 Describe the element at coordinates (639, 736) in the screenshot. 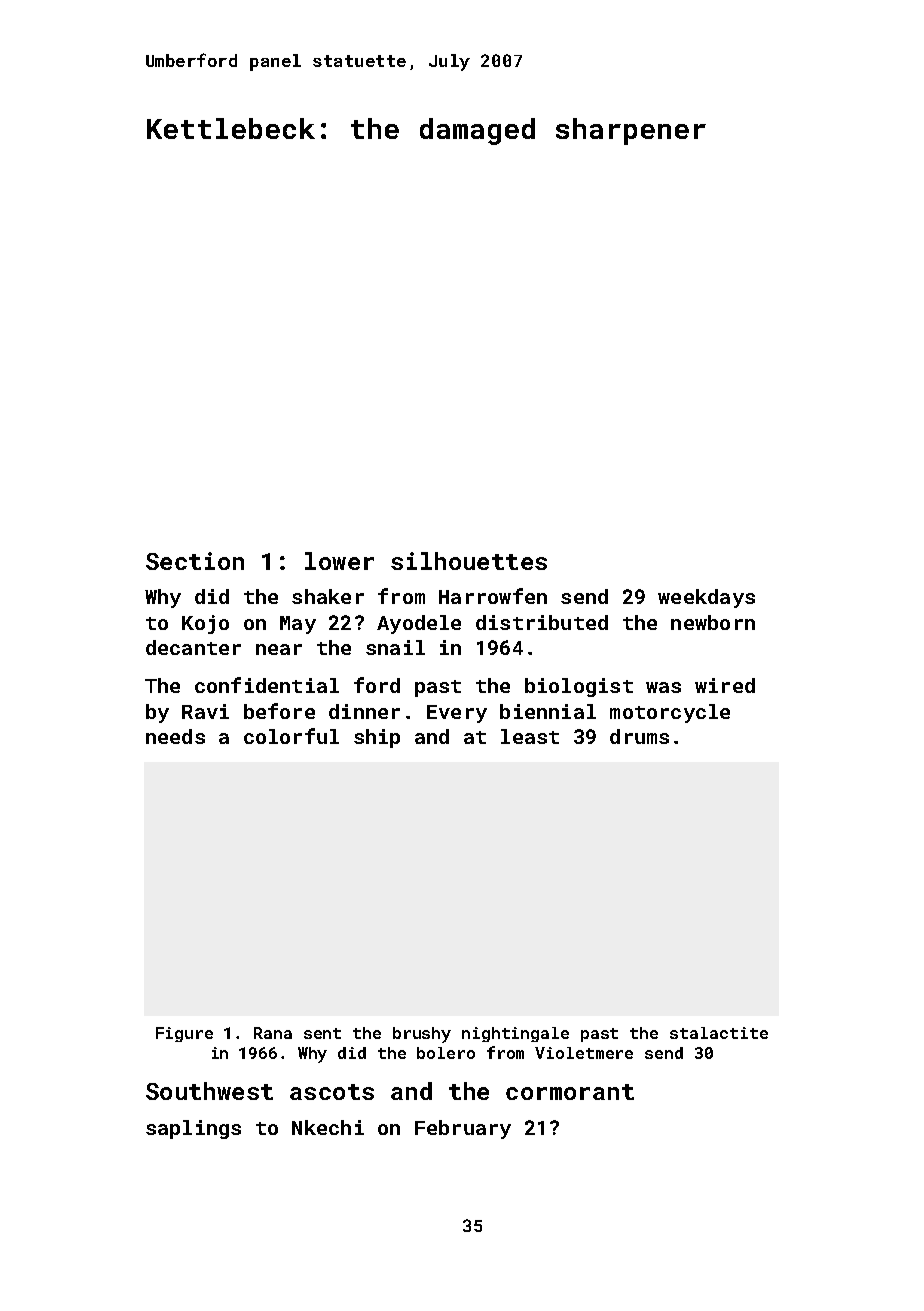

I see `drums` at that location.
